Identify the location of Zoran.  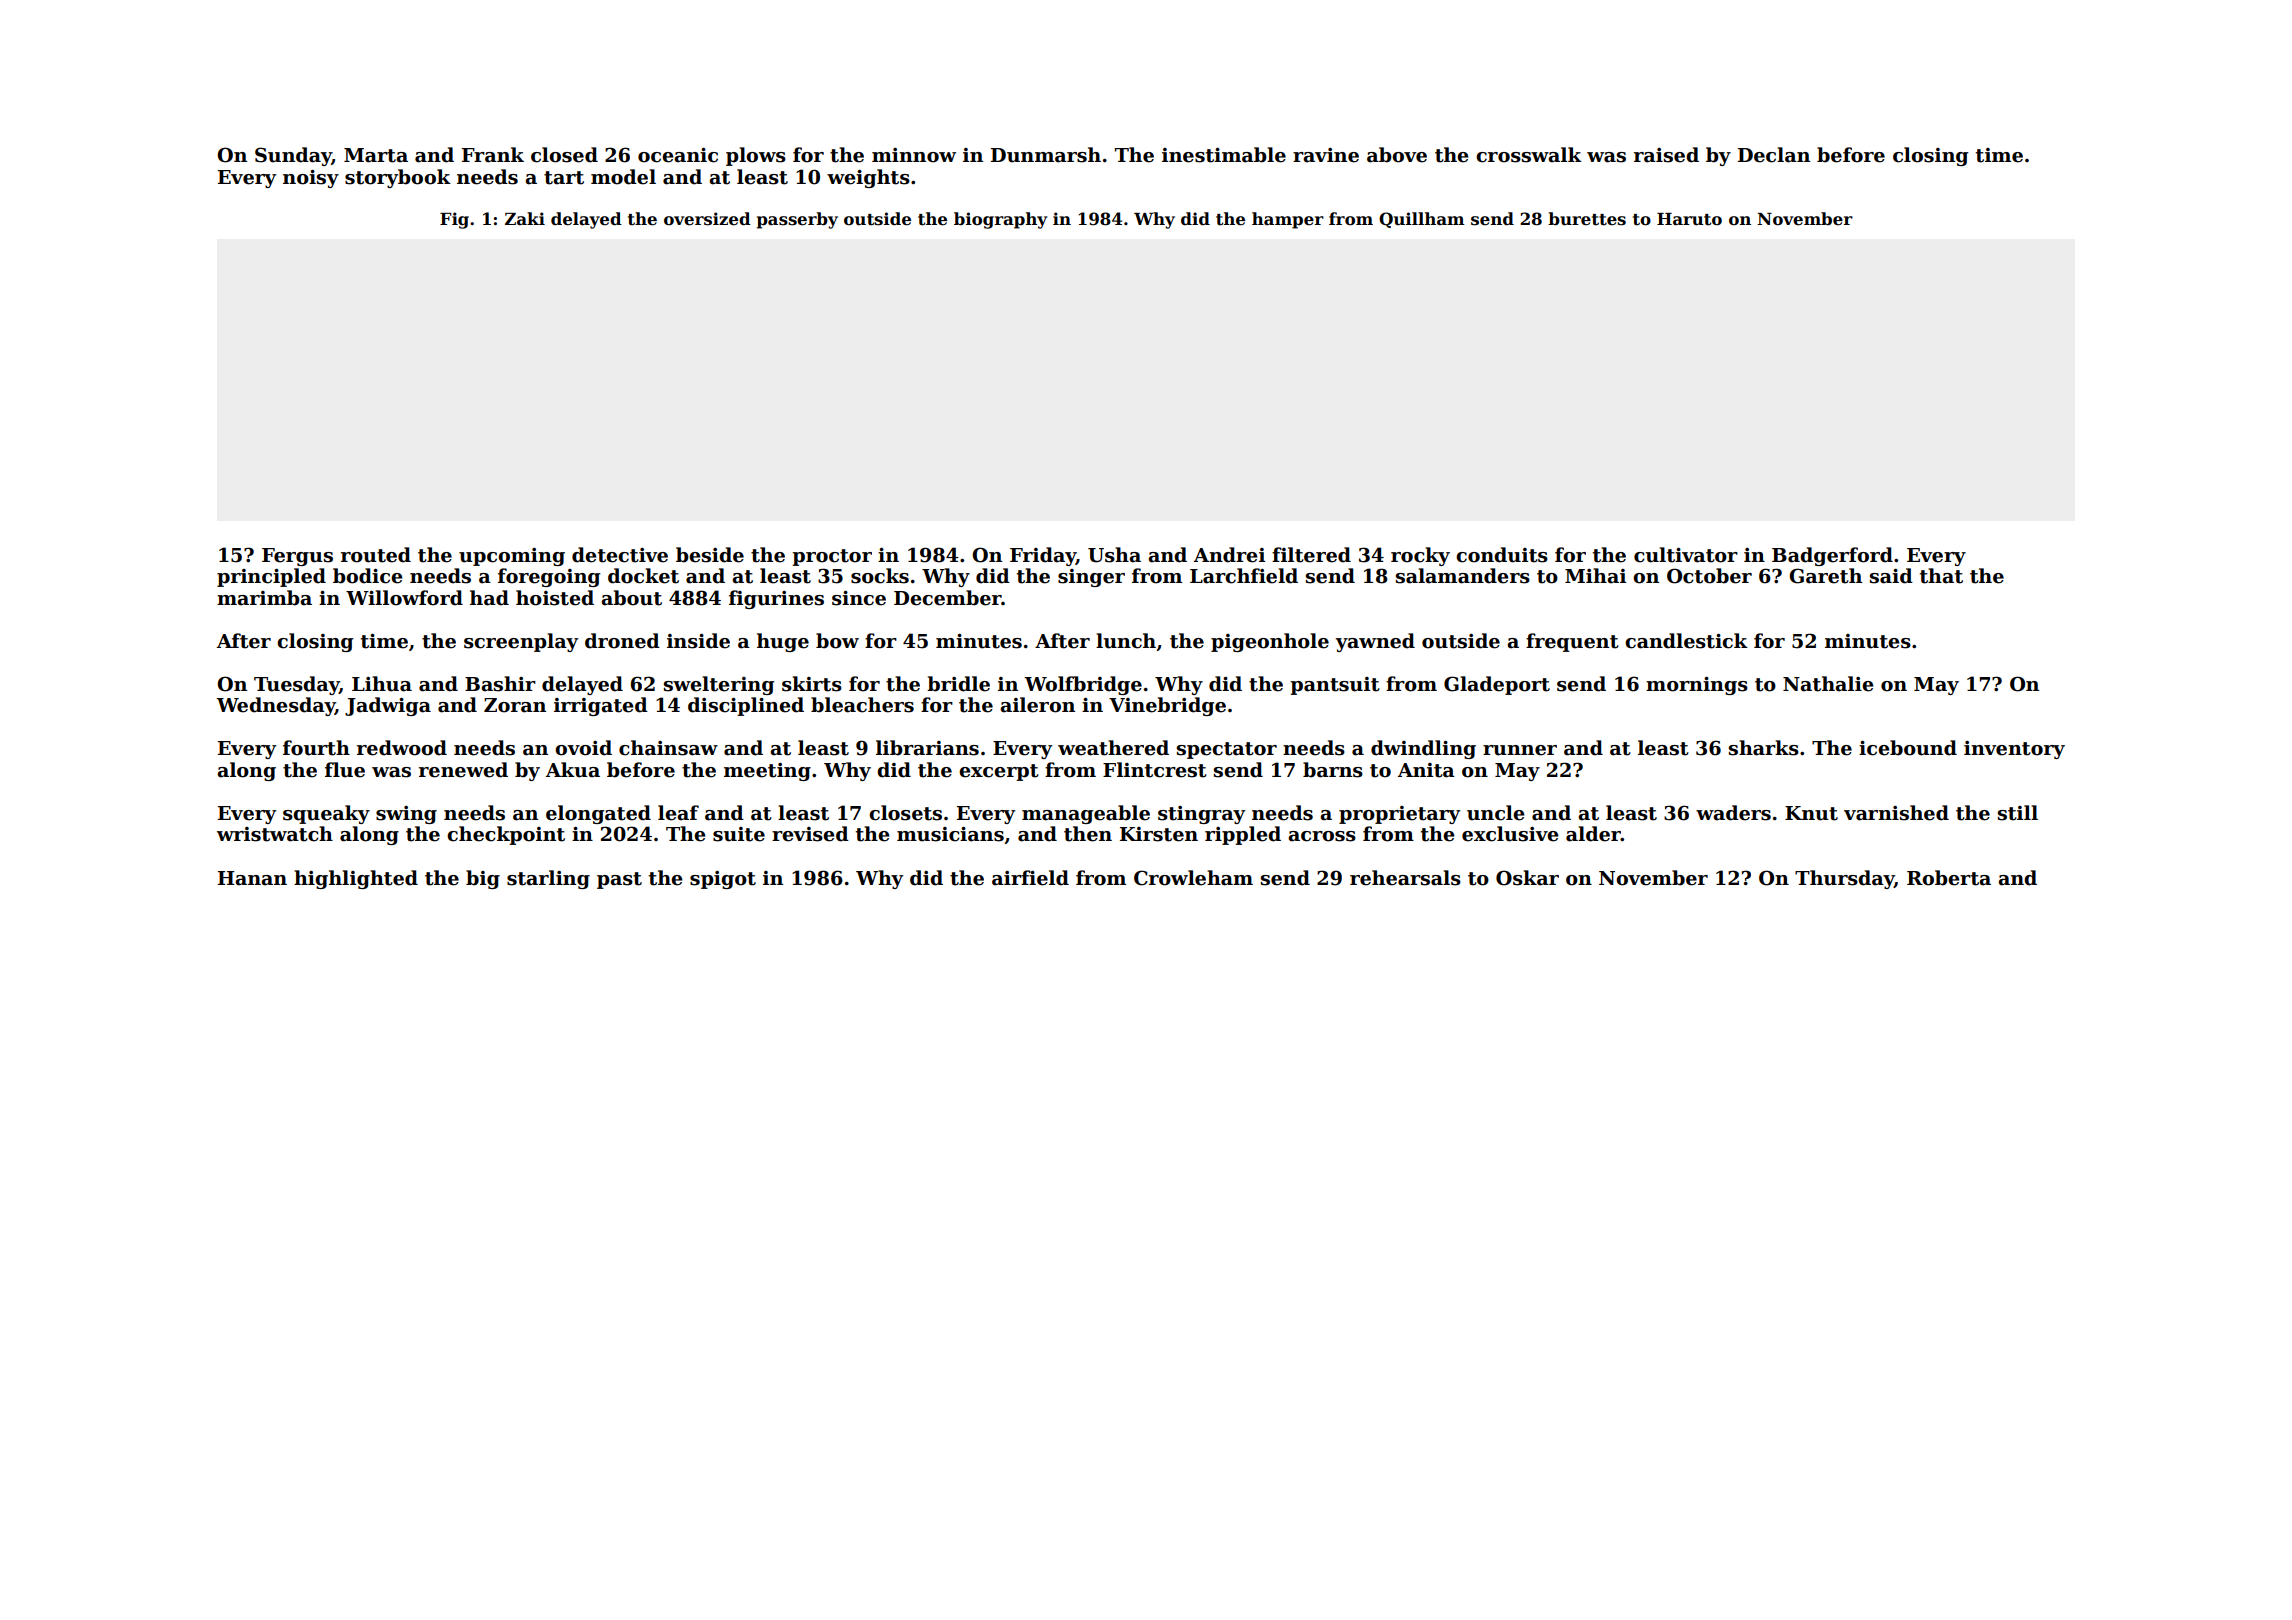
(515, 705).
